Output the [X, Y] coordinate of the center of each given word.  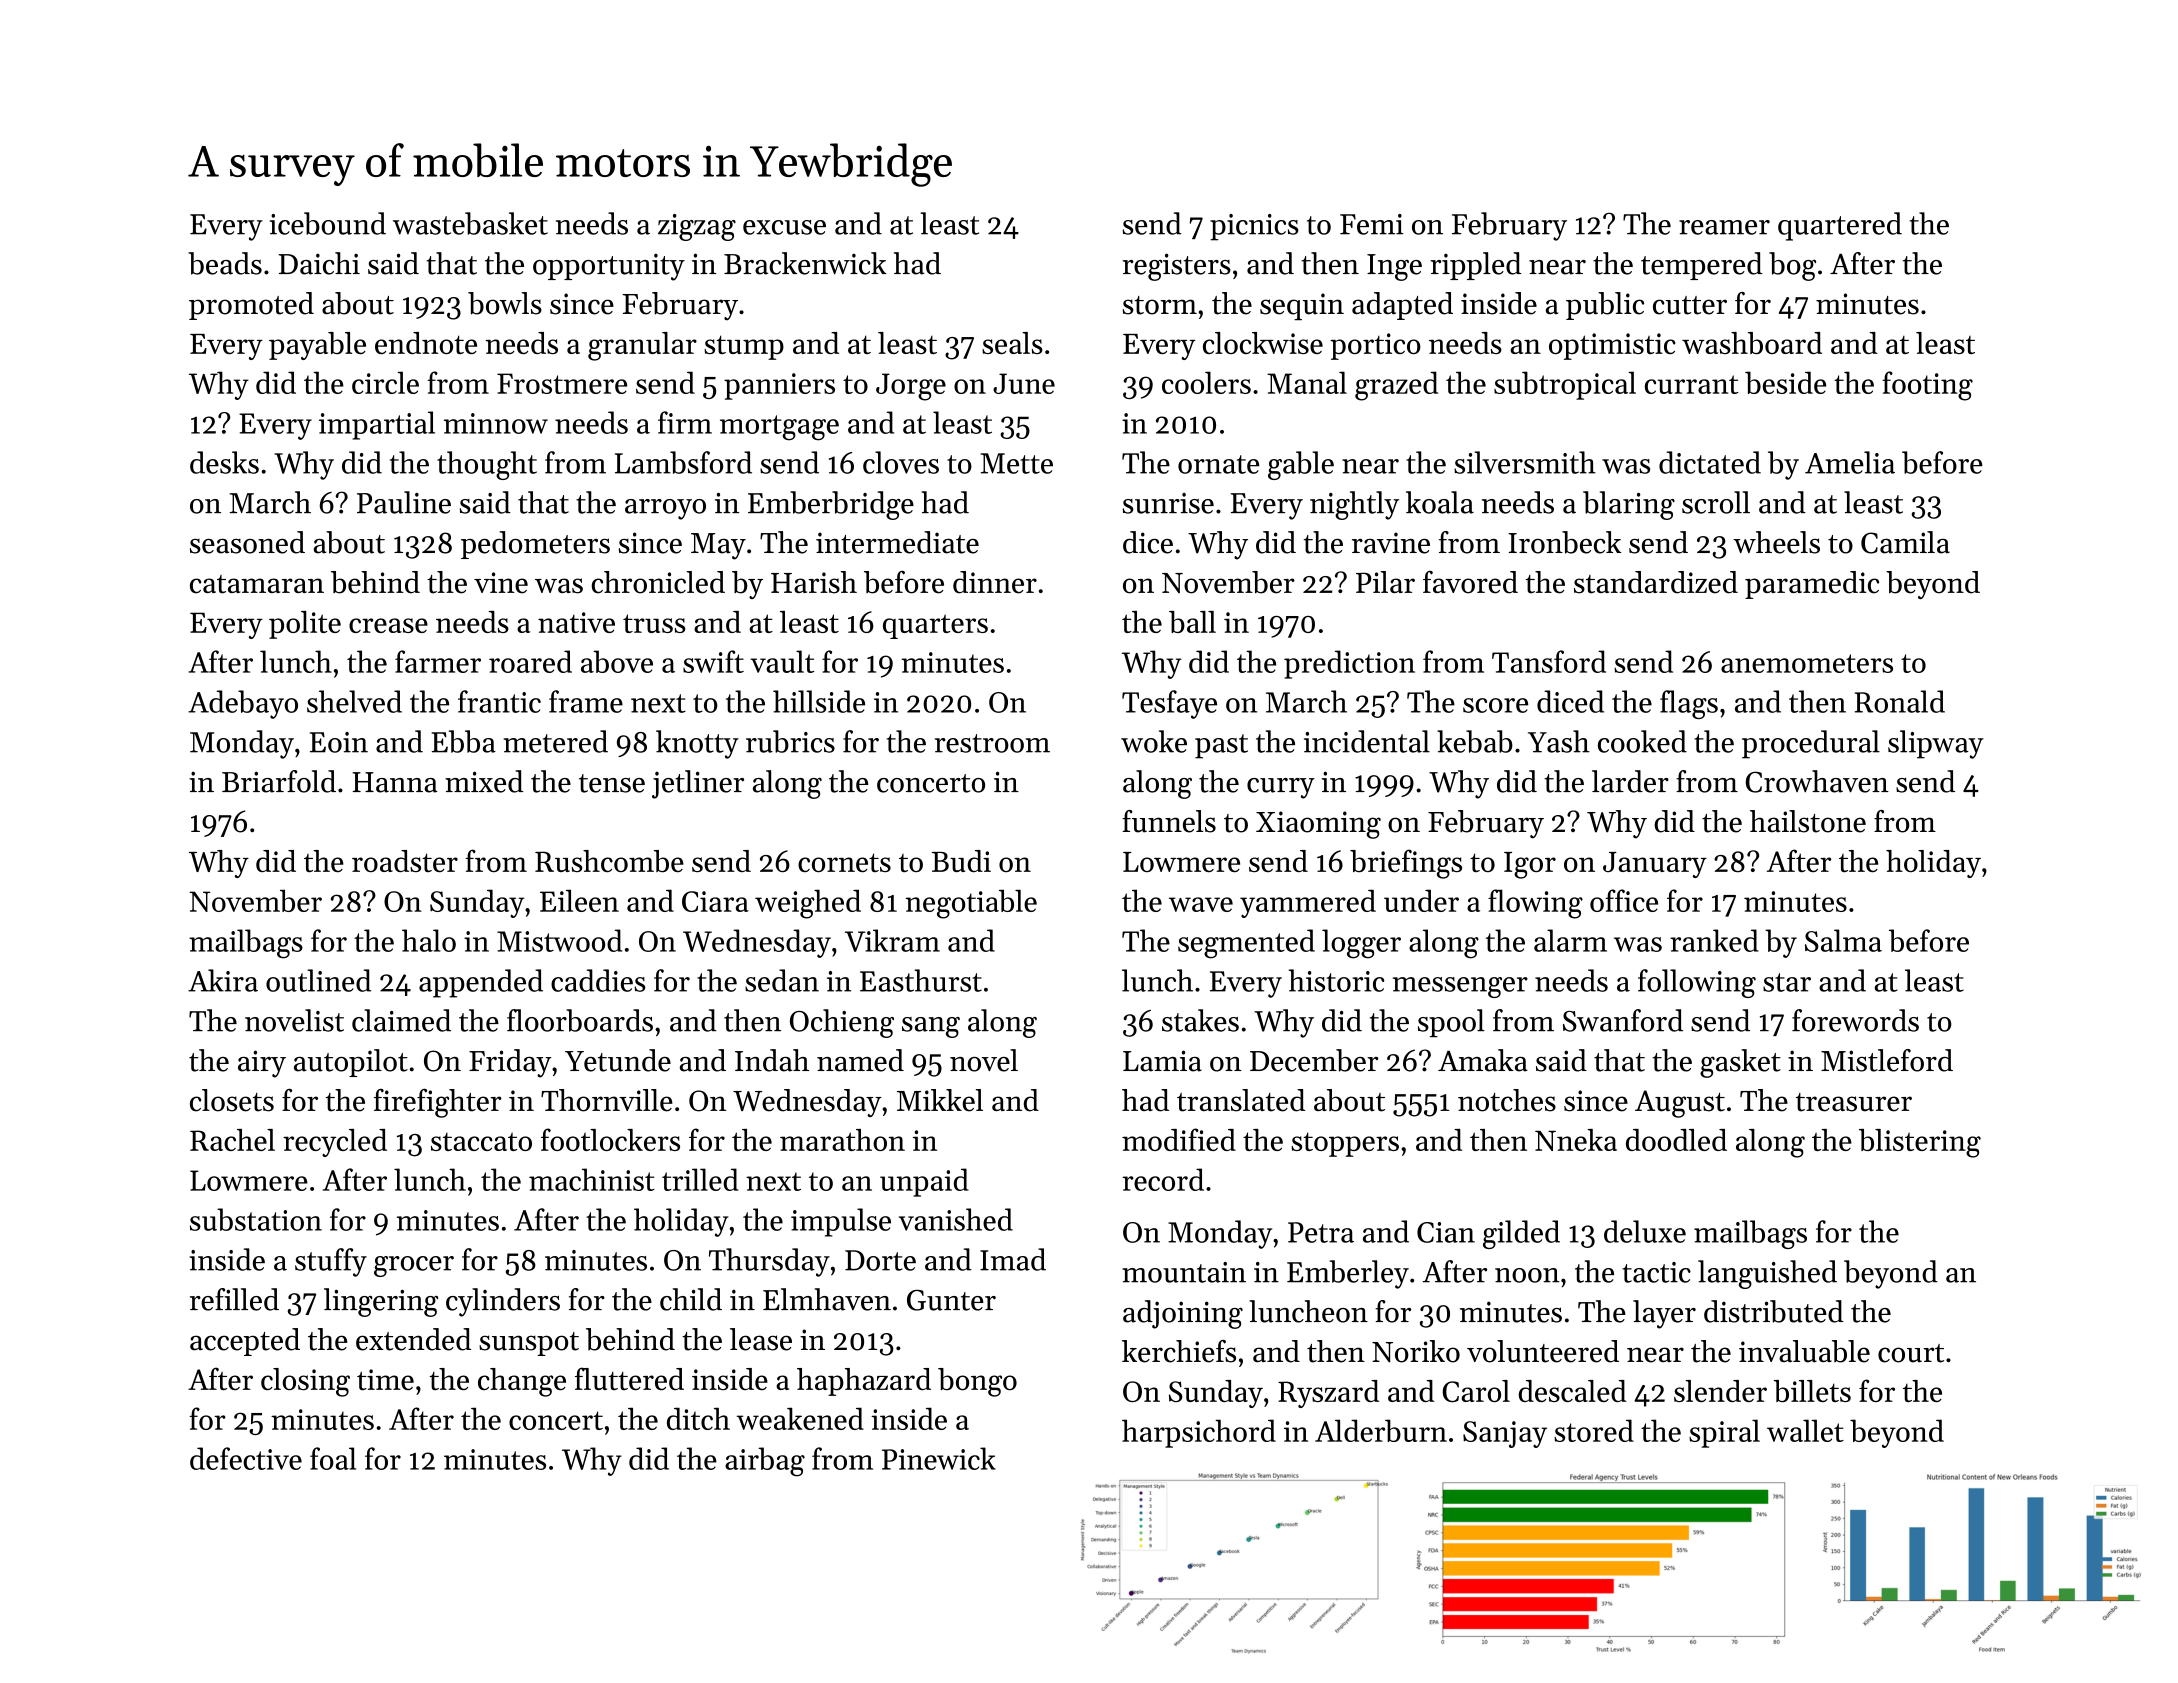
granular [642, 346]
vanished [956, 1219]
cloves [901, 462]
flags [1689, 704]
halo [429, 940]
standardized [1656, 582]
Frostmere [562, 383]
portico [1375, 346]
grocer [414, 1266]
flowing [1535, 904]
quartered [1840, 226]
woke [1154, 741]
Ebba [464, 741]
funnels [1169, 821]
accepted [245, 1342]
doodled [1676, 1140]
